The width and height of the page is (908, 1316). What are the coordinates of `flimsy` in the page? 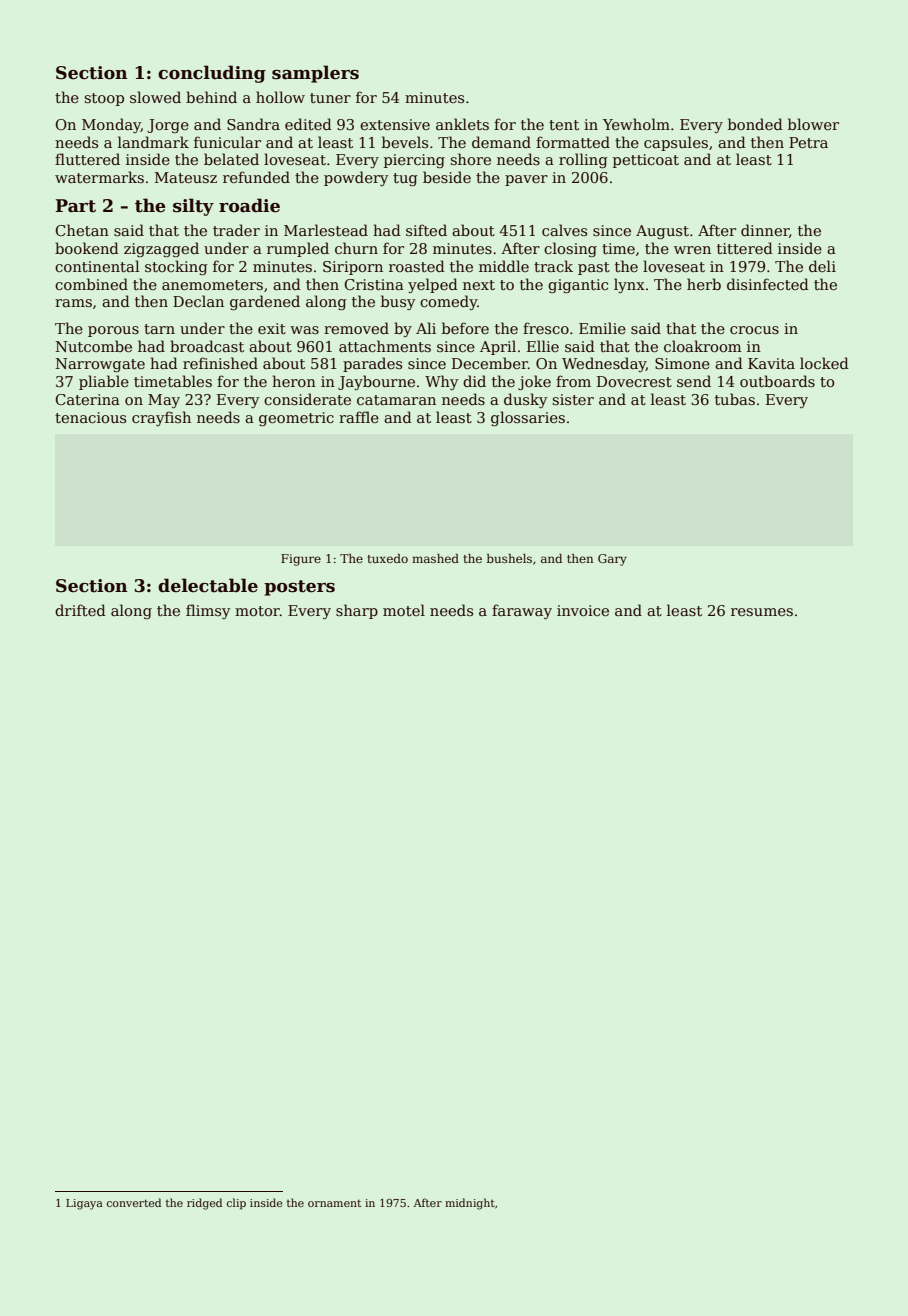 It's located at (208, 611).
